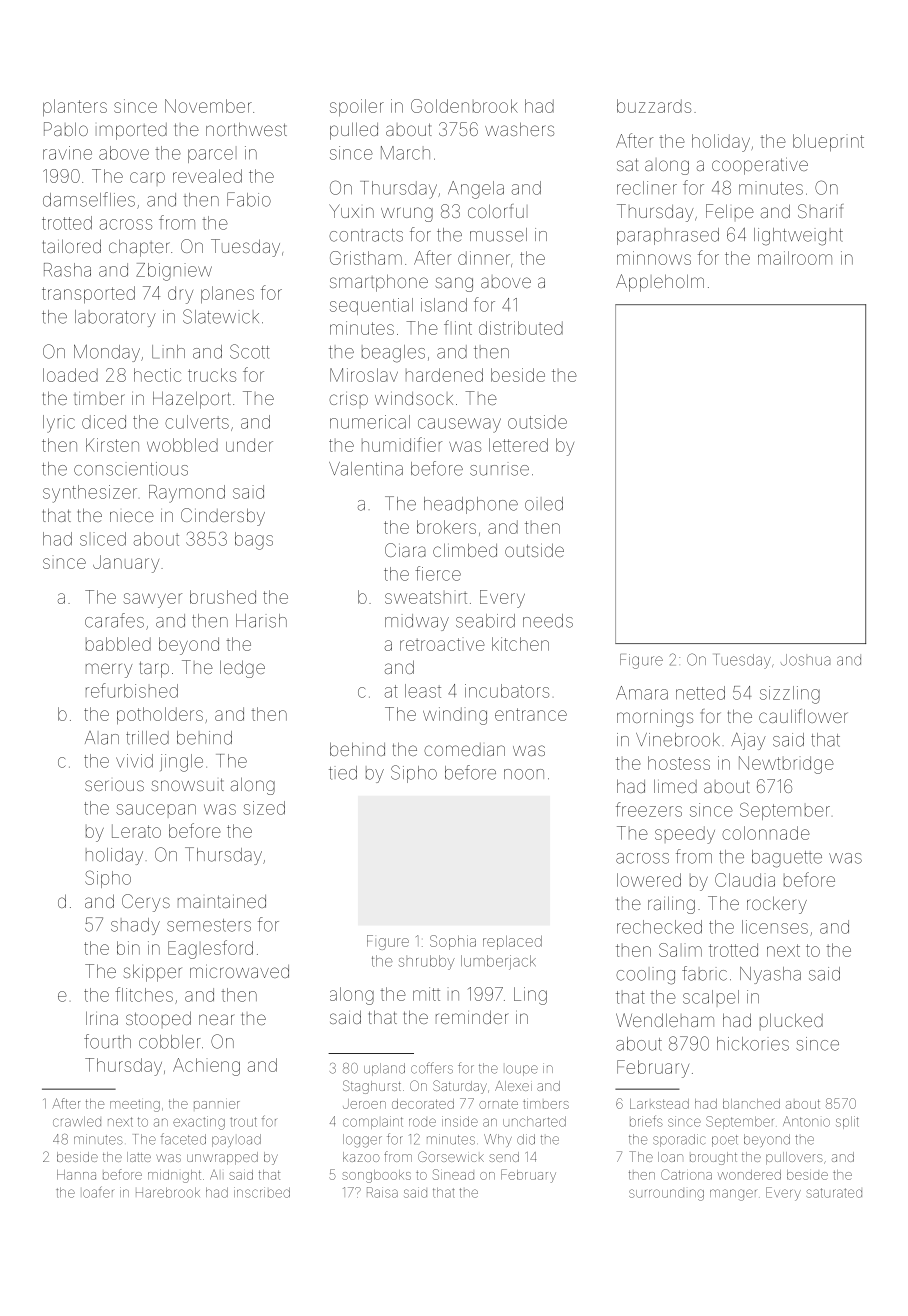 This image has height=1316, width=908. I want to click on Saturday, so click(460, 1087).
